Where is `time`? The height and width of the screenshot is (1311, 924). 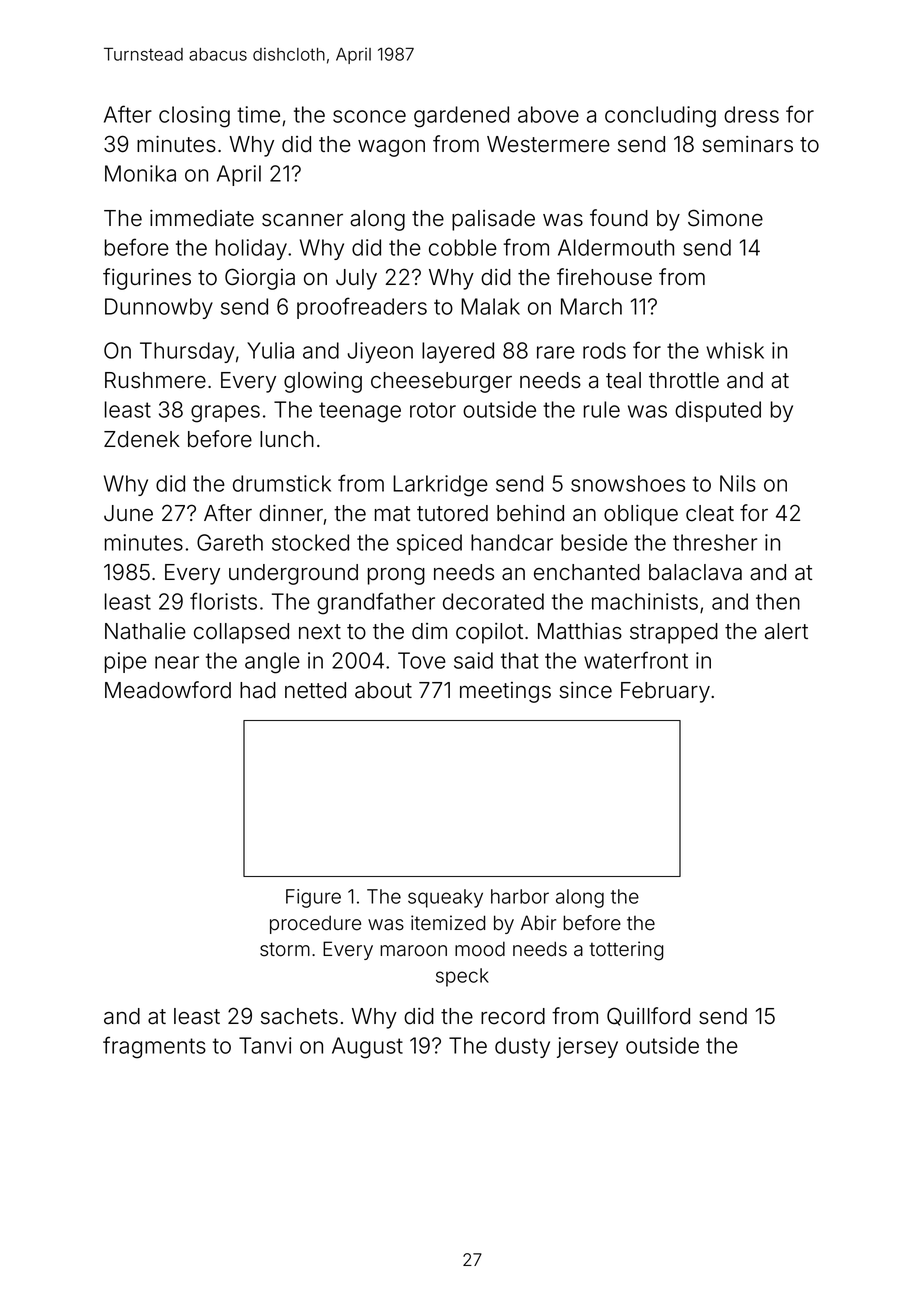
time is located at coordinates (258, 114).
